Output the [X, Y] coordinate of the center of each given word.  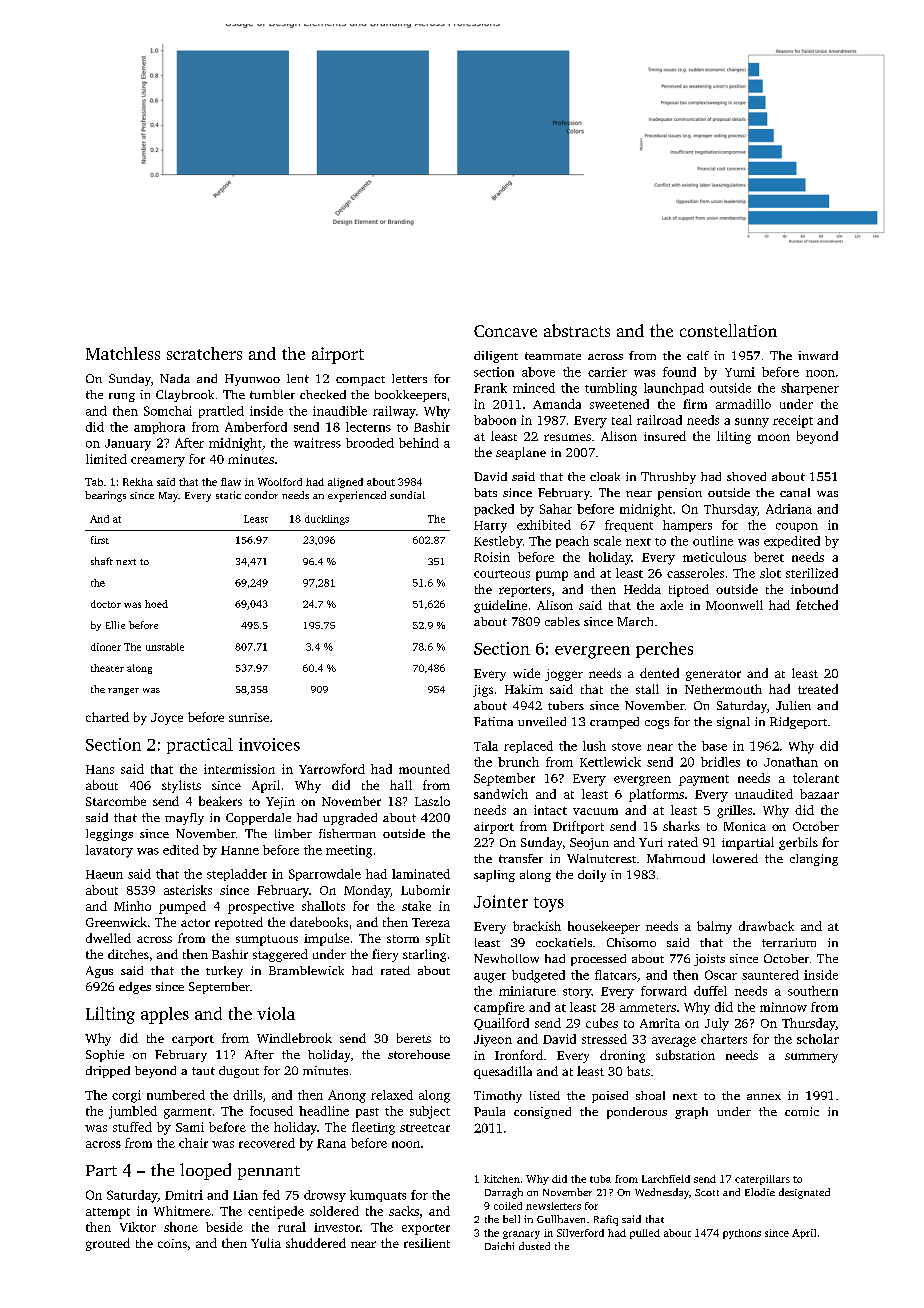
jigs [483, 691]
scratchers [204, 353]
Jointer [501, 901]
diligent [496, 357]
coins [172, 1243]
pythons [742, 1234]
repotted [239, 923]
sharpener [810, 389]
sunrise [249, 717]
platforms [656, 795]
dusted [534, 1246]
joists [709, 960]
